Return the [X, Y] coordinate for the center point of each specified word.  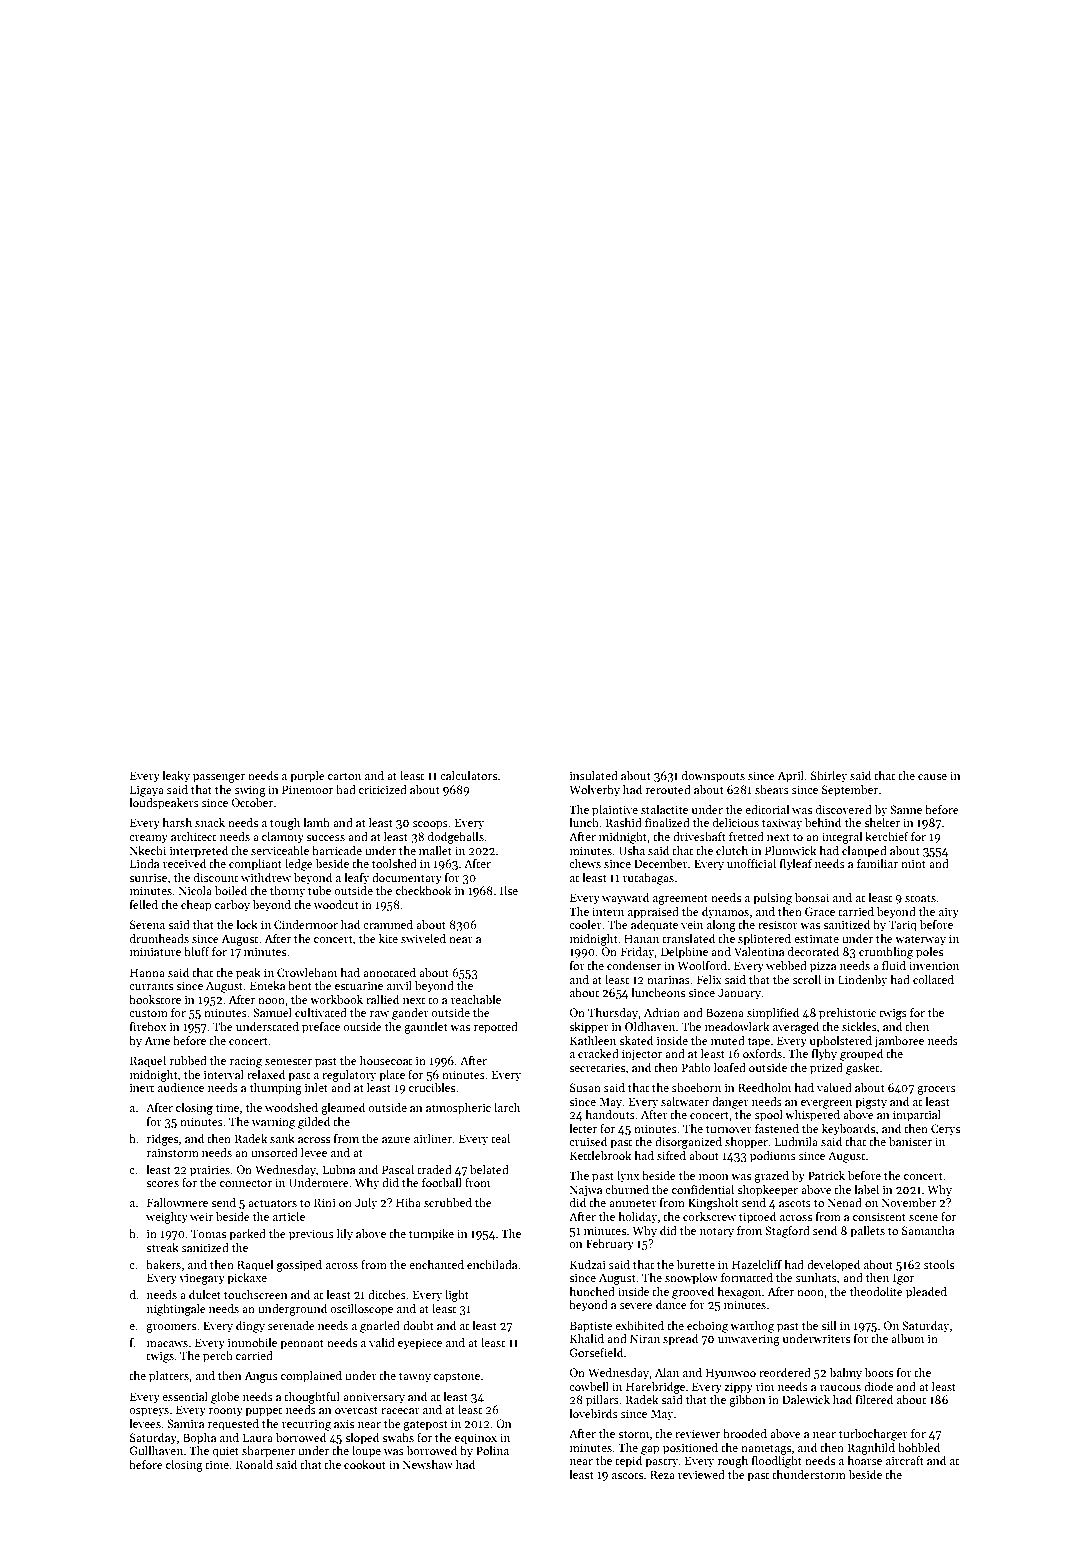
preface [321, 1028]
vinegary [202, 1279]
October [252, 802]
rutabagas [648, 879]
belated [489, 1169]
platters [169, 1377]
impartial [917, 1116]
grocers [936, 1090]
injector [642, 1055]
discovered [844, 809]
